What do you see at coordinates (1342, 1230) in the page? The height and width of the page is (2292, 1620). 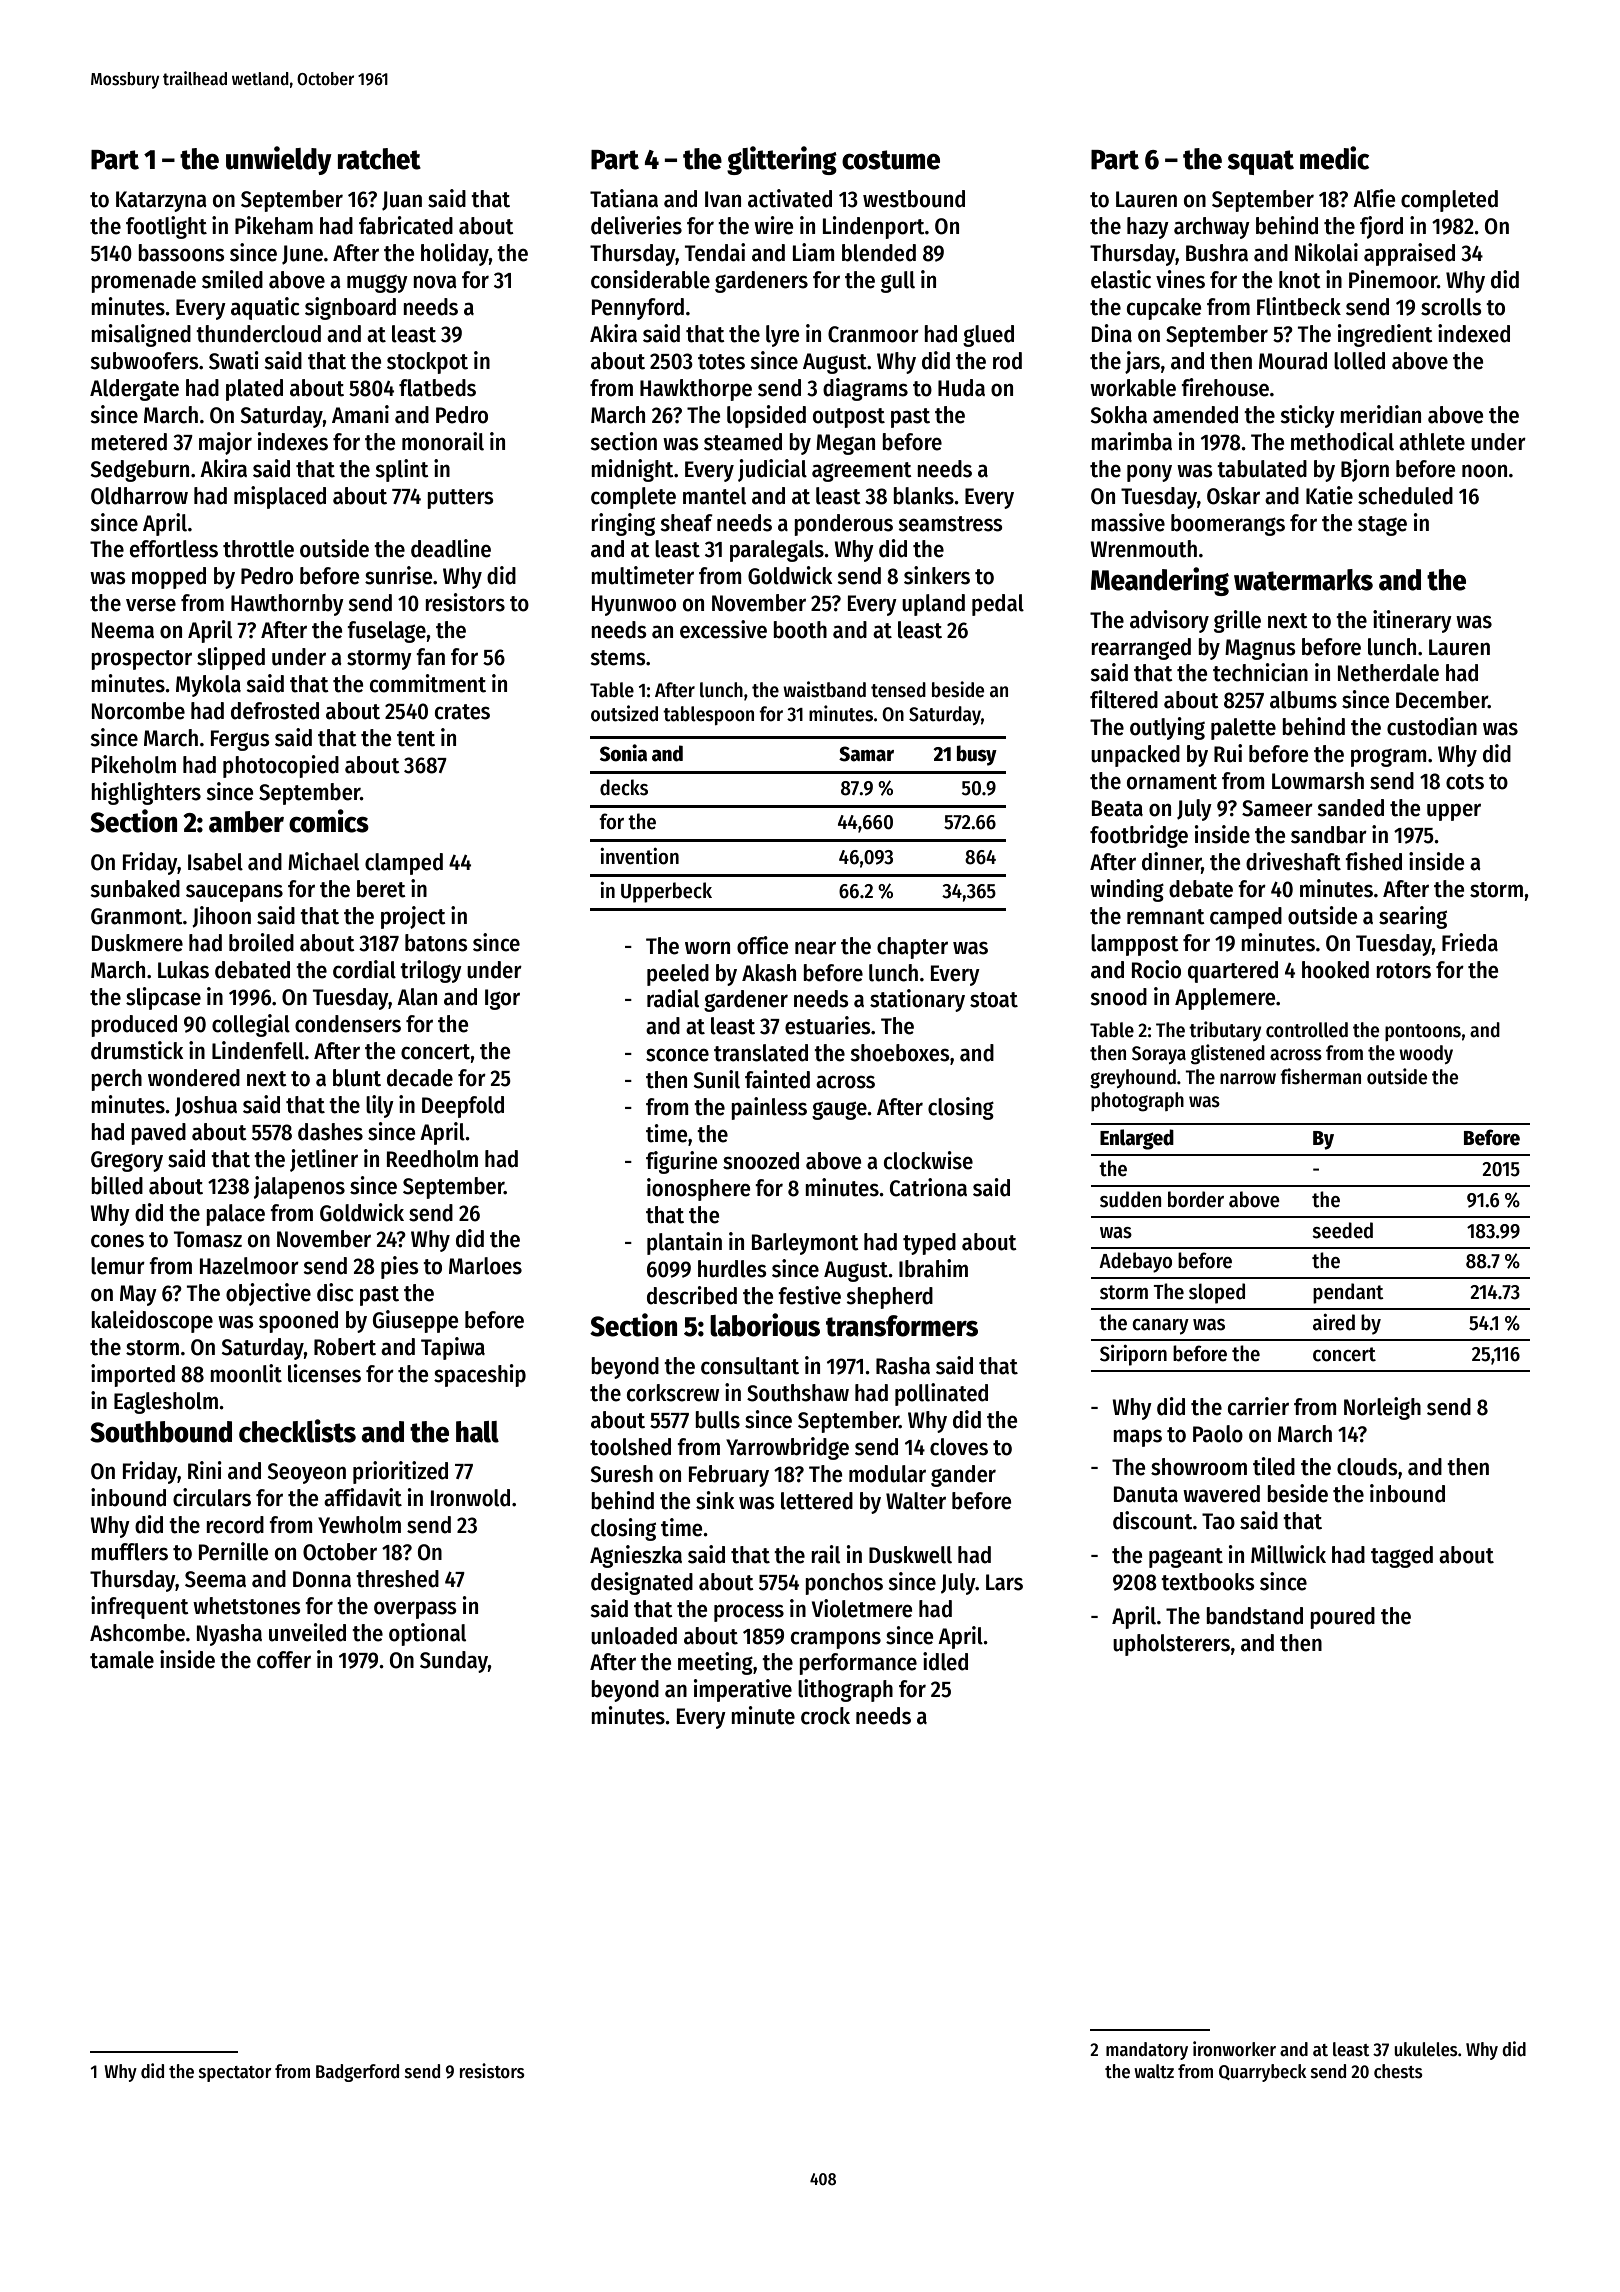 I see `seeded` at bounding box center [1342, 1230].
